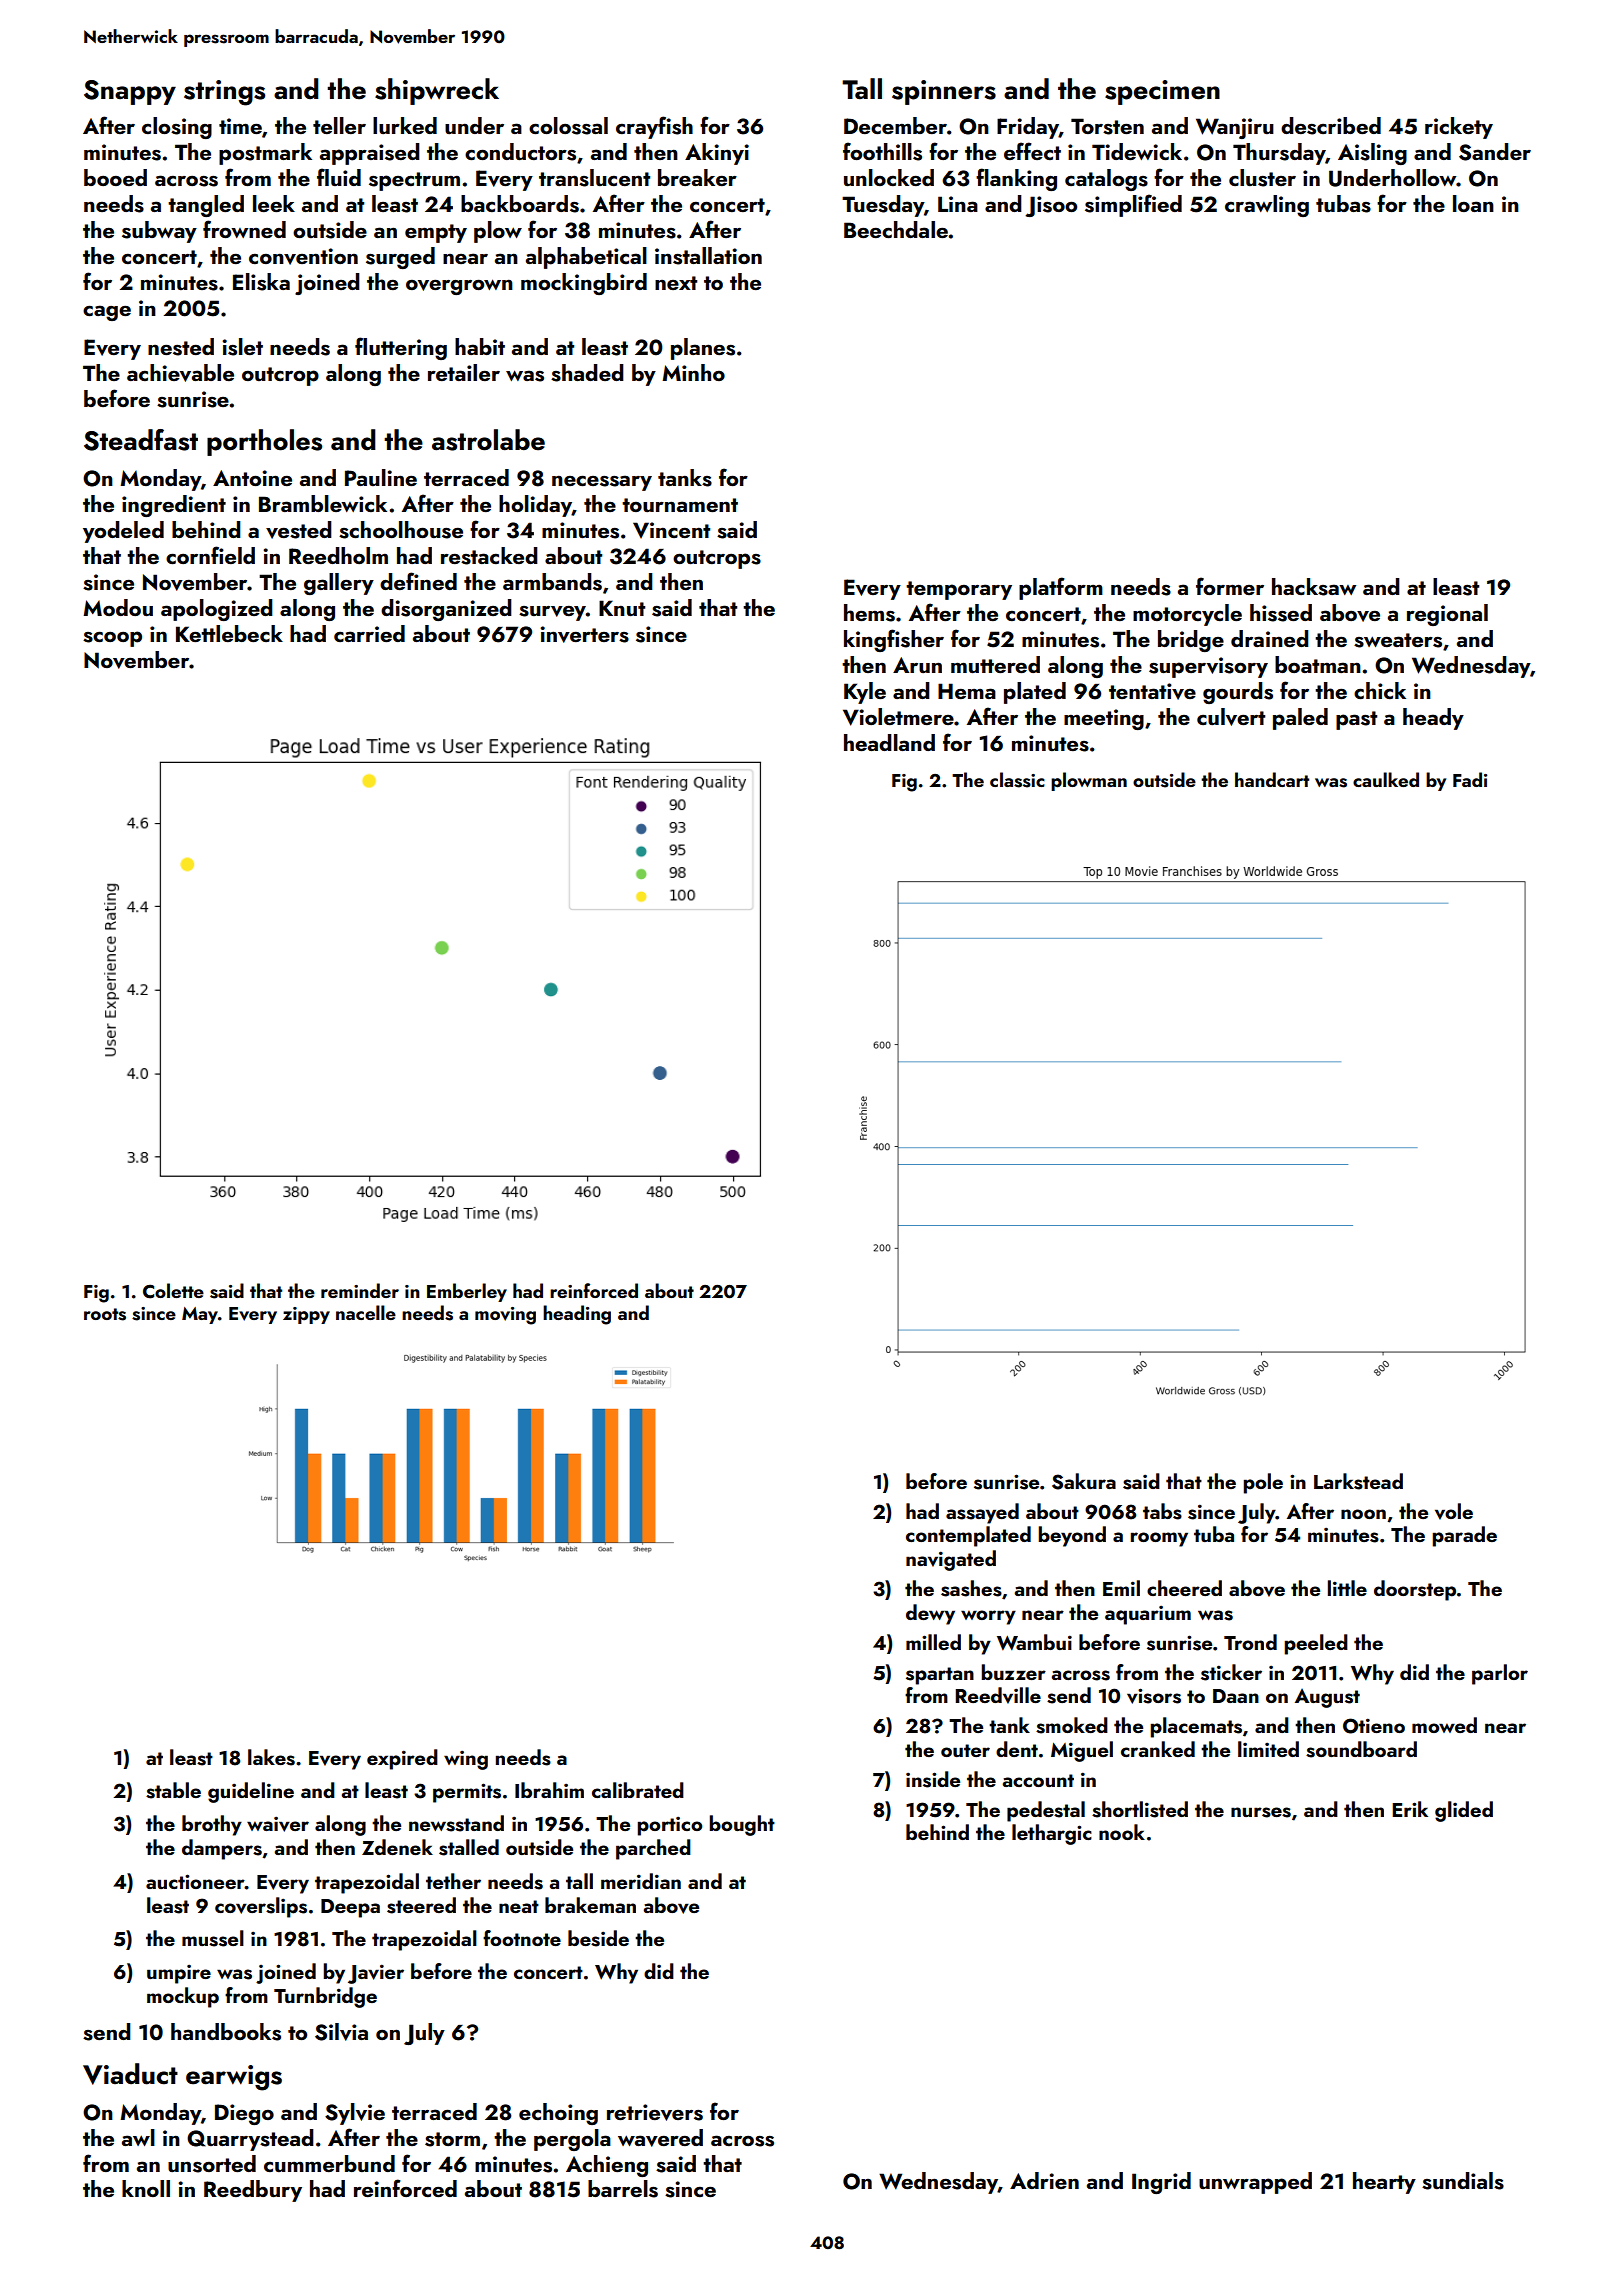 This page has width=1620, height=2292. I want to click on inside, so click(933, 1779).
